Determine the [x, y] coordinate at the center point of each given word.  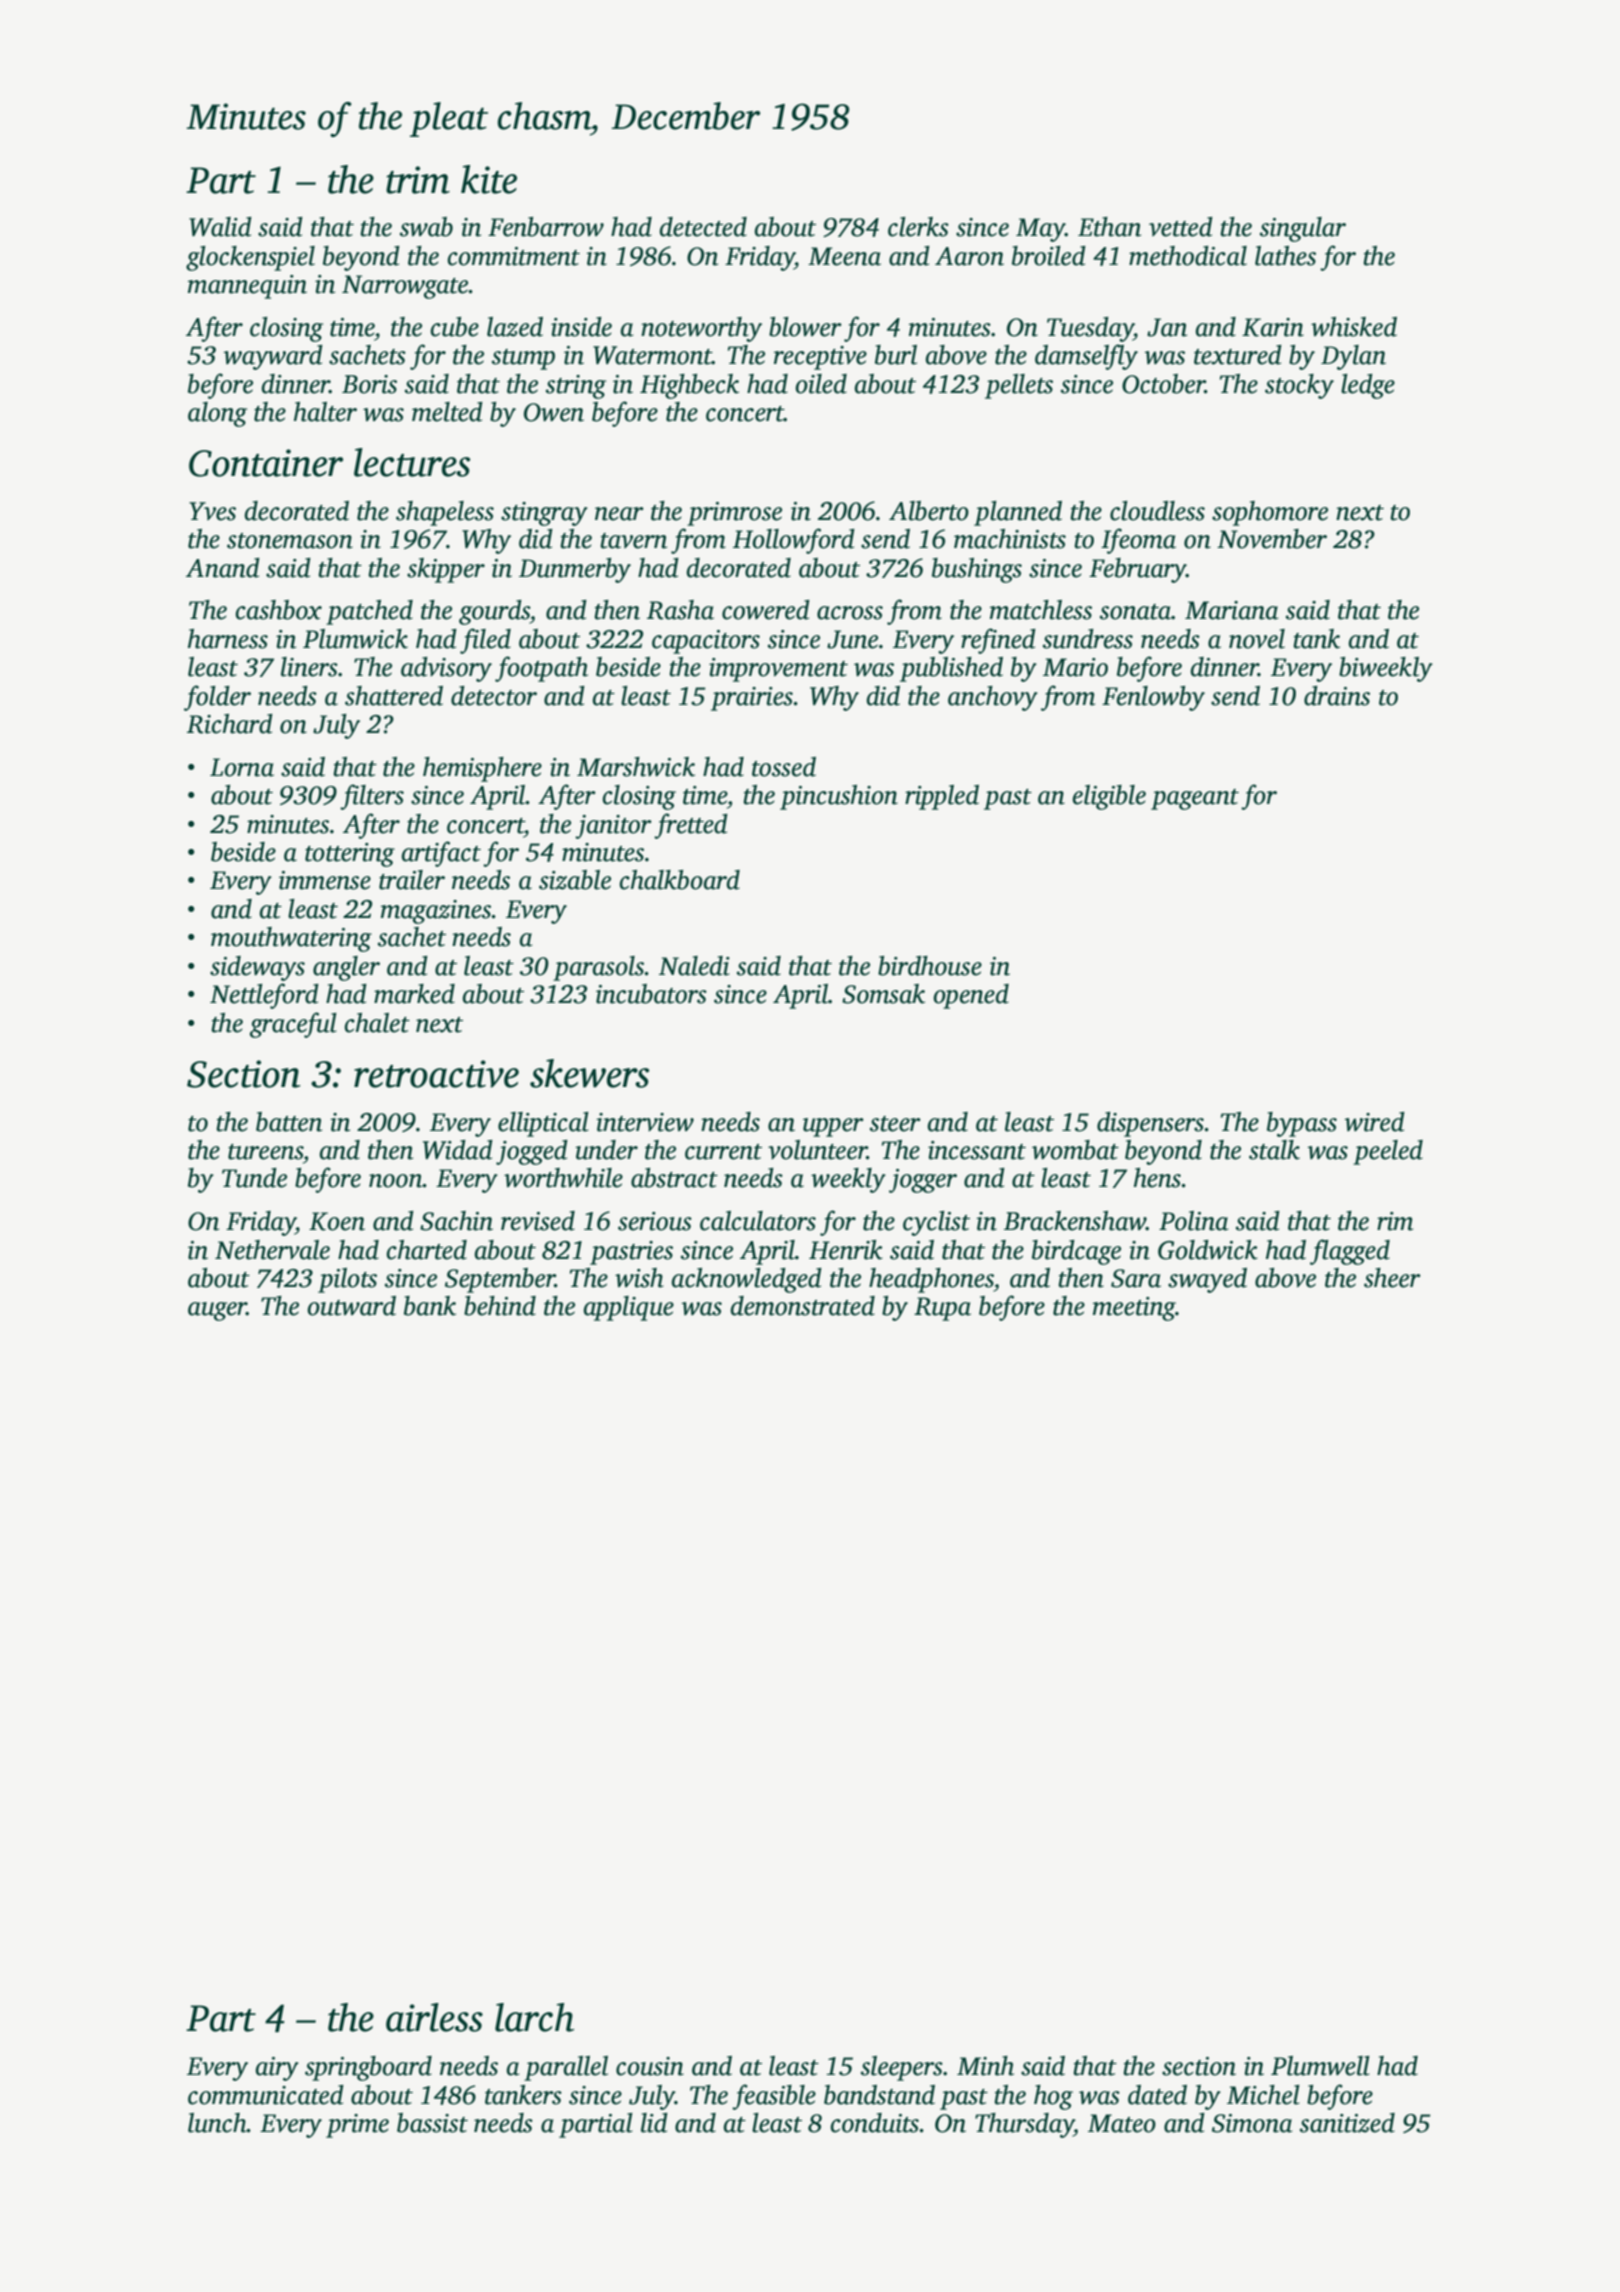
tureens [265, 1152]
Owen [554, 412]
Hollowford [794, 541]
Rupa [942, 1309]
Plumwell [1320, 2066]
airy [277, 2069]
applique [629, 1308]
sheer [1392, 1278]
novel [1257, 639]
